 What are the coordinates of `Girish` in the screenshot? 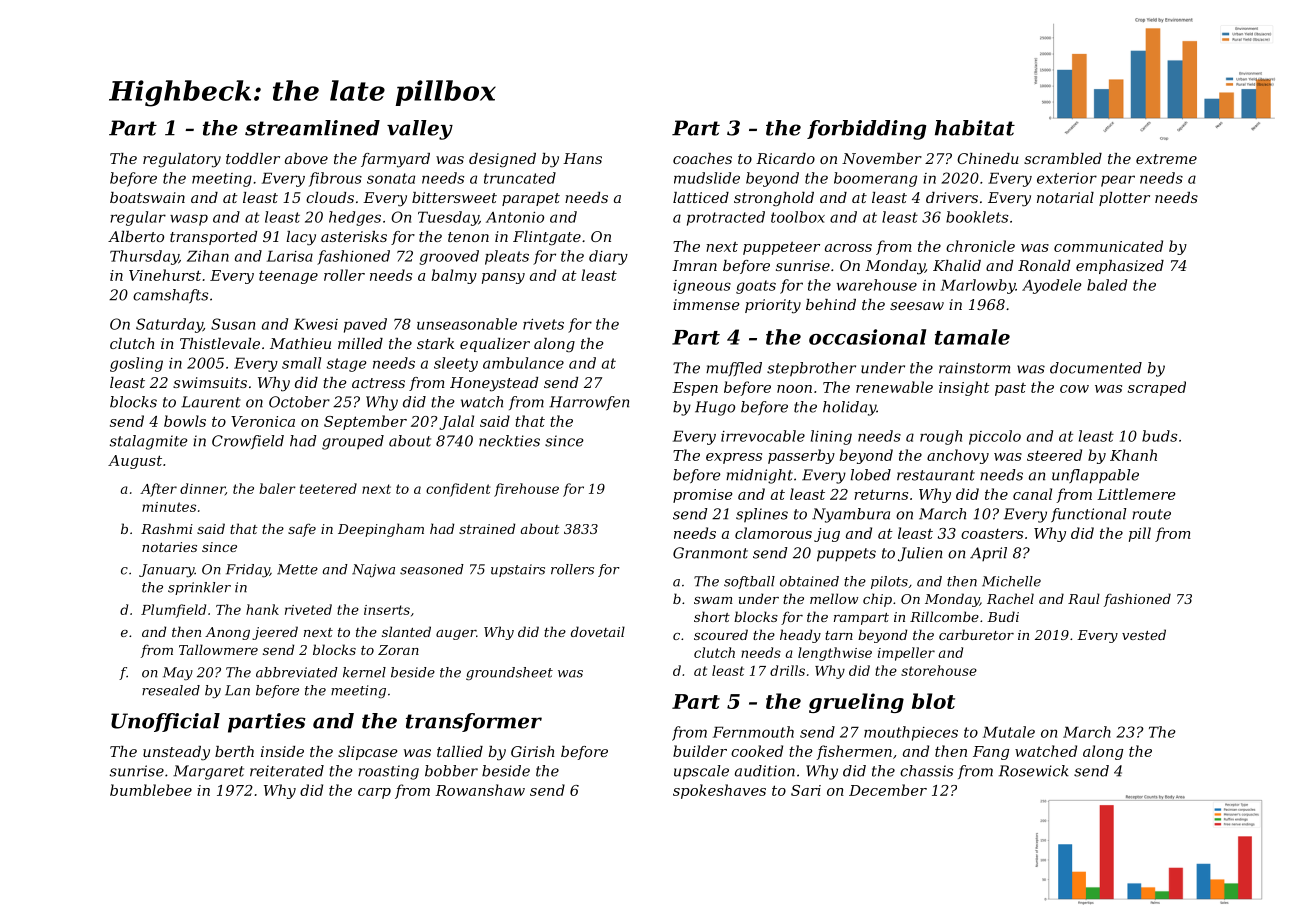 It's located at (533, 751).
